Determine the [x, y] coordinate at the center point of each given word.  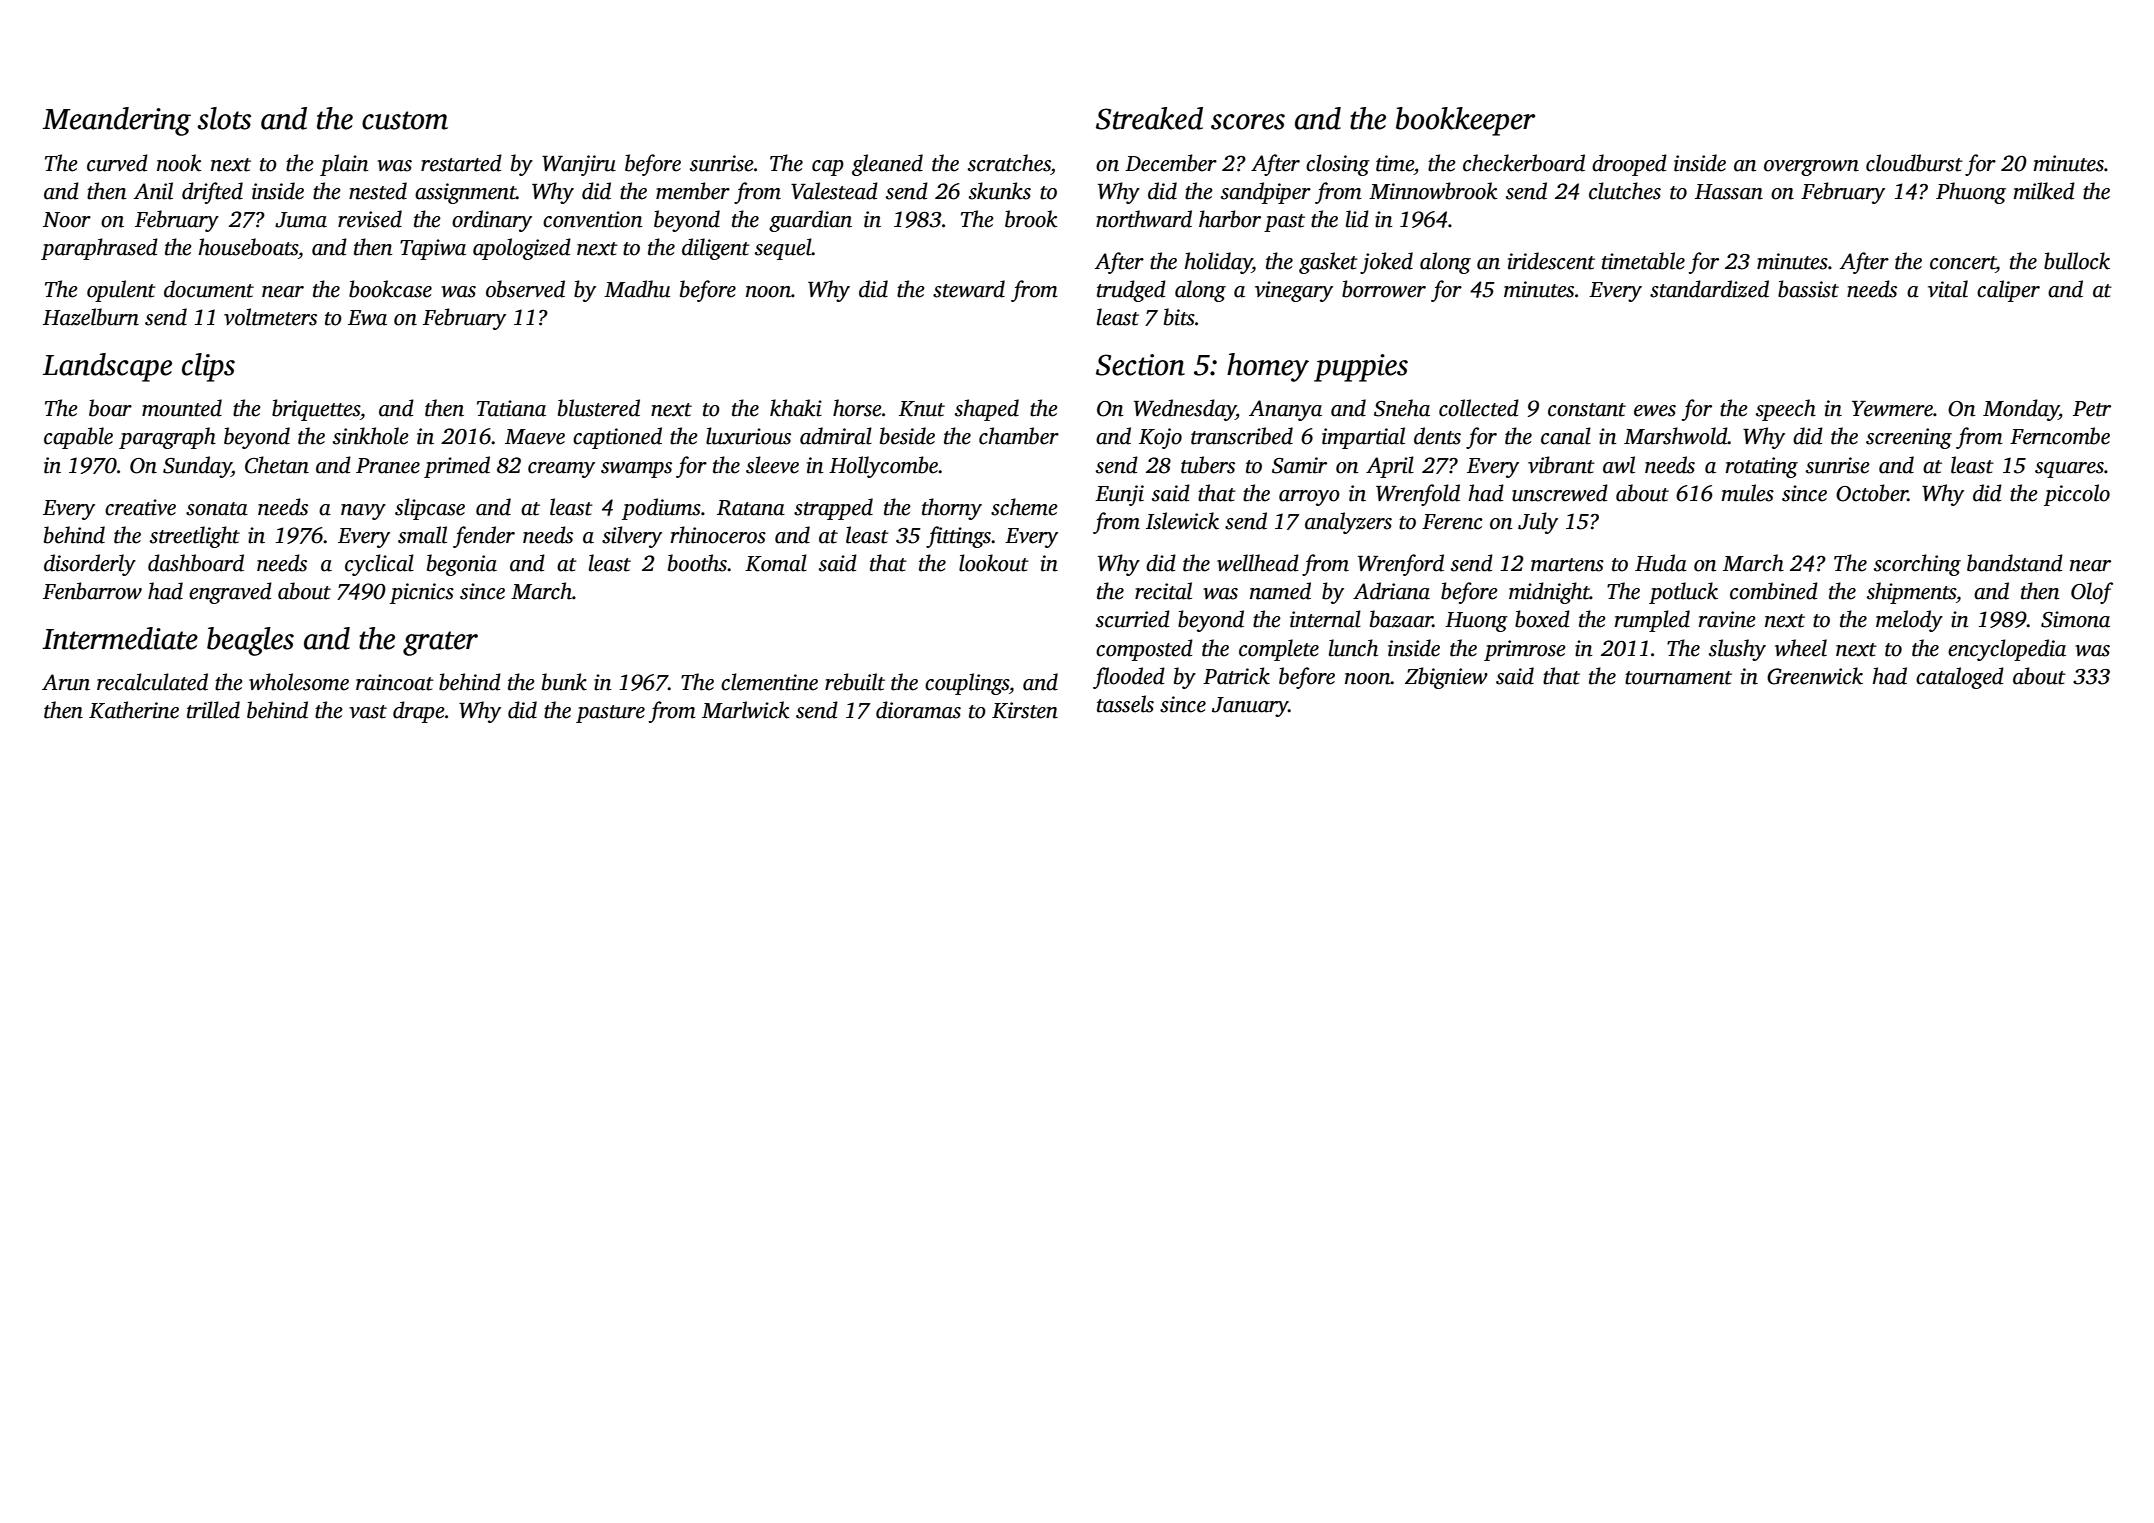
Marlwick [746, 710]
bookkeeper [1465, 121]
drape [419, 712]
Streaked [1149, 118]
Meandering [117, 121]
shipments [1911, 593]
